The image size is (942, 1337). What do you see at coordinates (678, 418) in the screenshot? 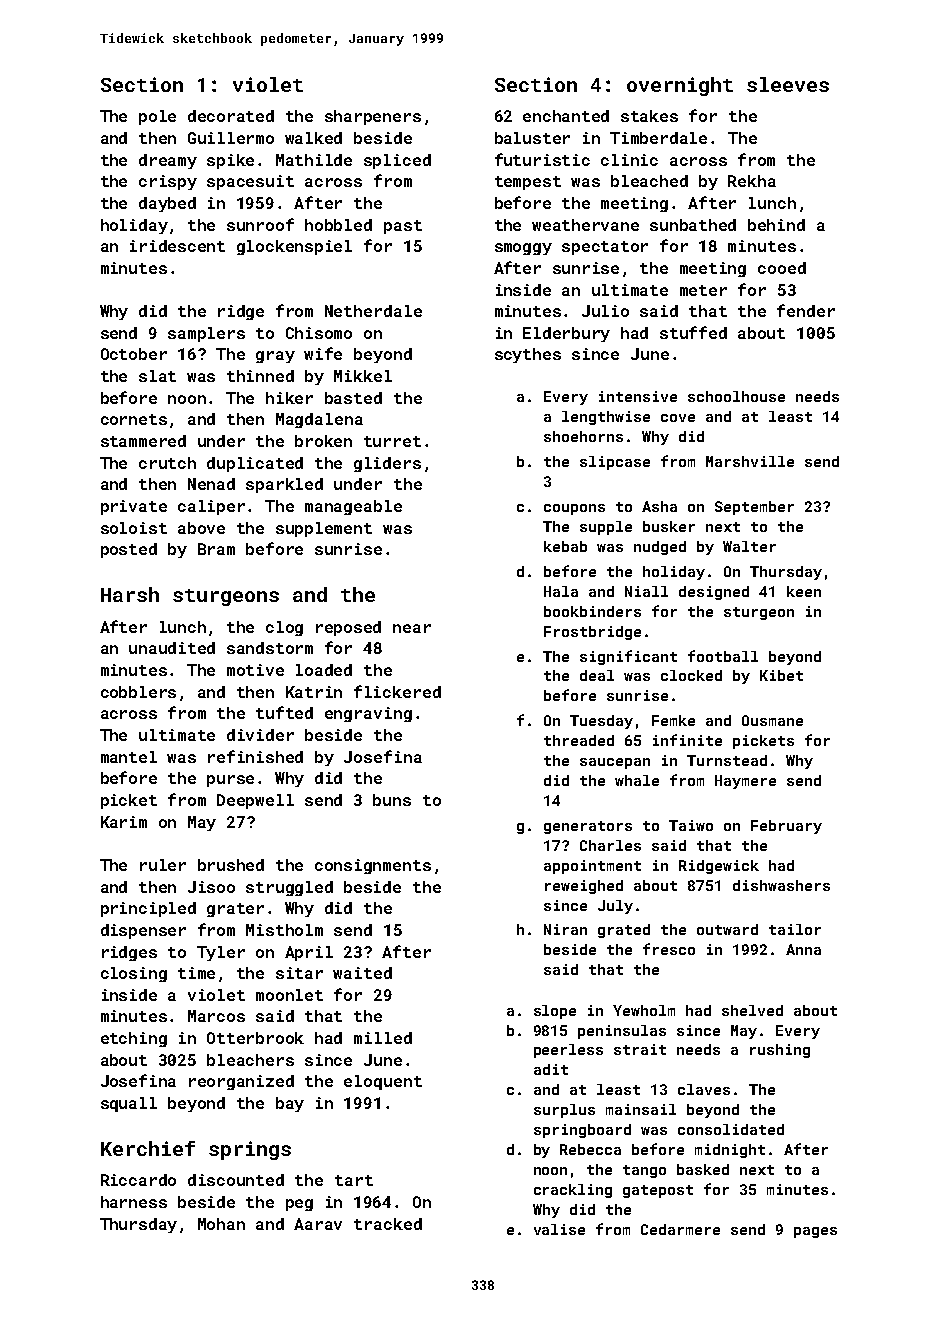
I see `cove` at bounding box center [678, 418].
